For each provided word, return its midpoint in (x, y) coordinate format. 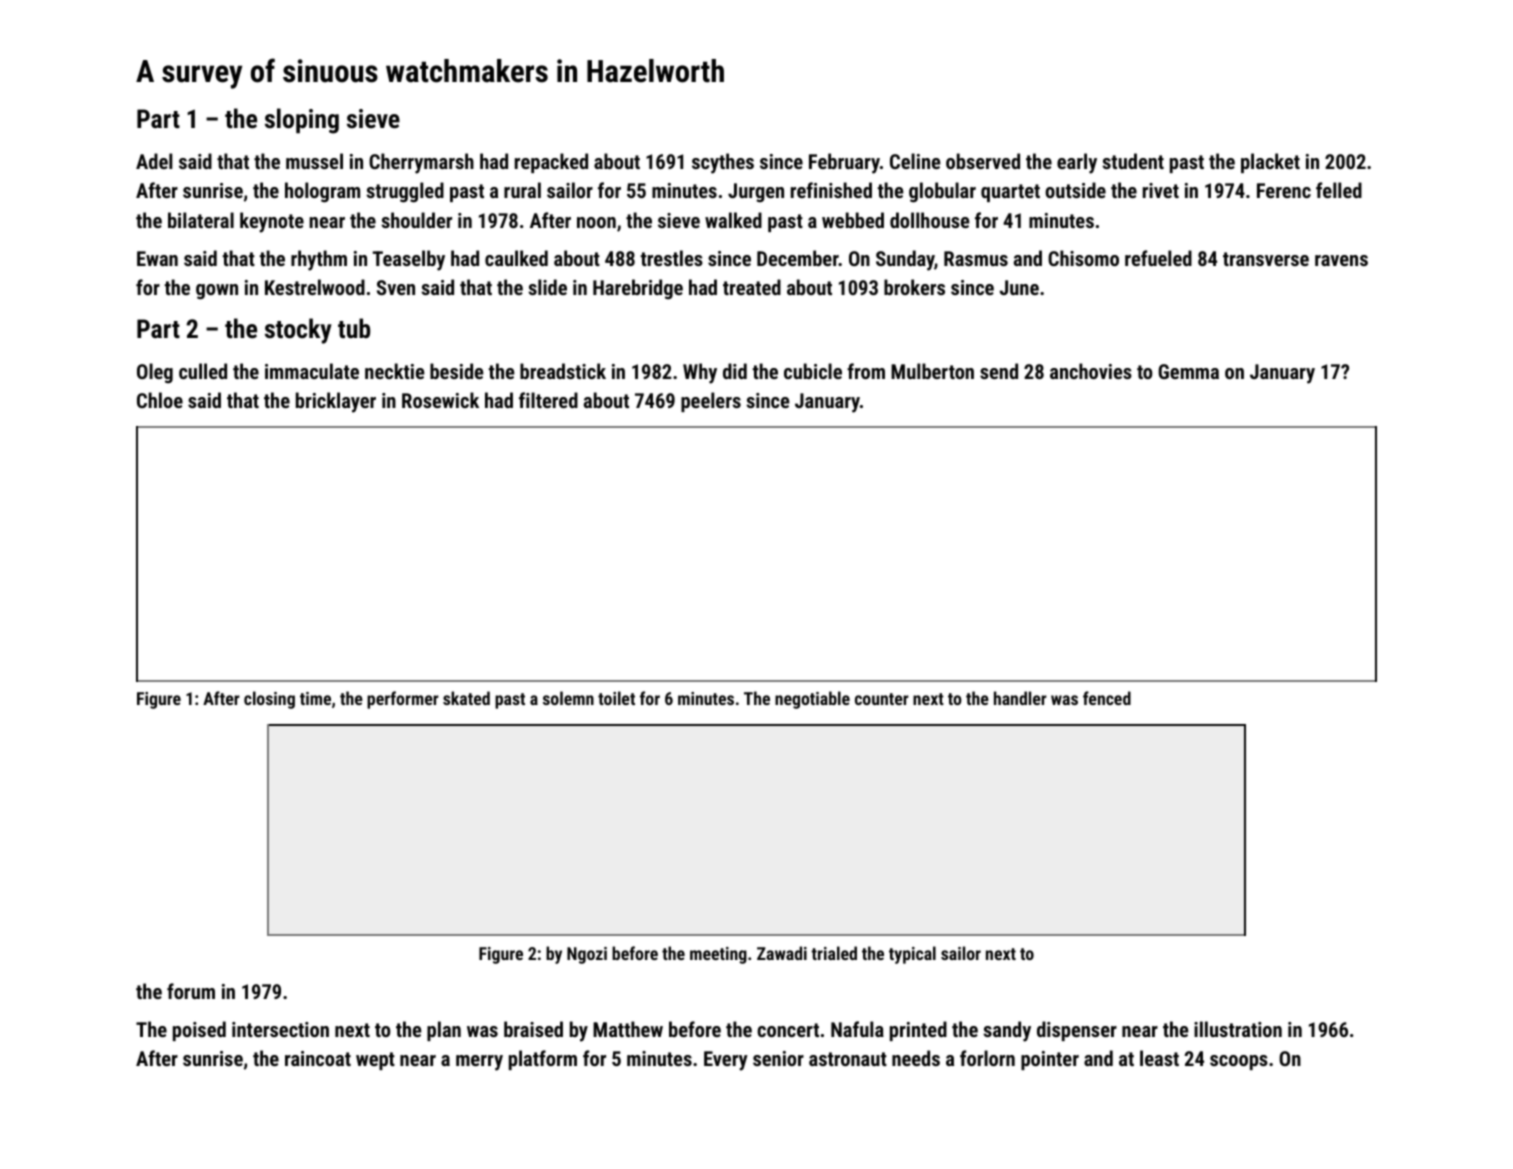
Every (726, 1061)
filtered (548, 400)
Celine (915, 161)
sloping (302, 121)
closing (269, 700)
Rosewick (440, 400)
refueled (1158, 258)
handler (1020, 698)
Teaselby (409, 260)
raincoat (318, 1058)
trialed (834, 953)
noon (596, 222)
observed (983, 161)
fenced (1107, 698)
